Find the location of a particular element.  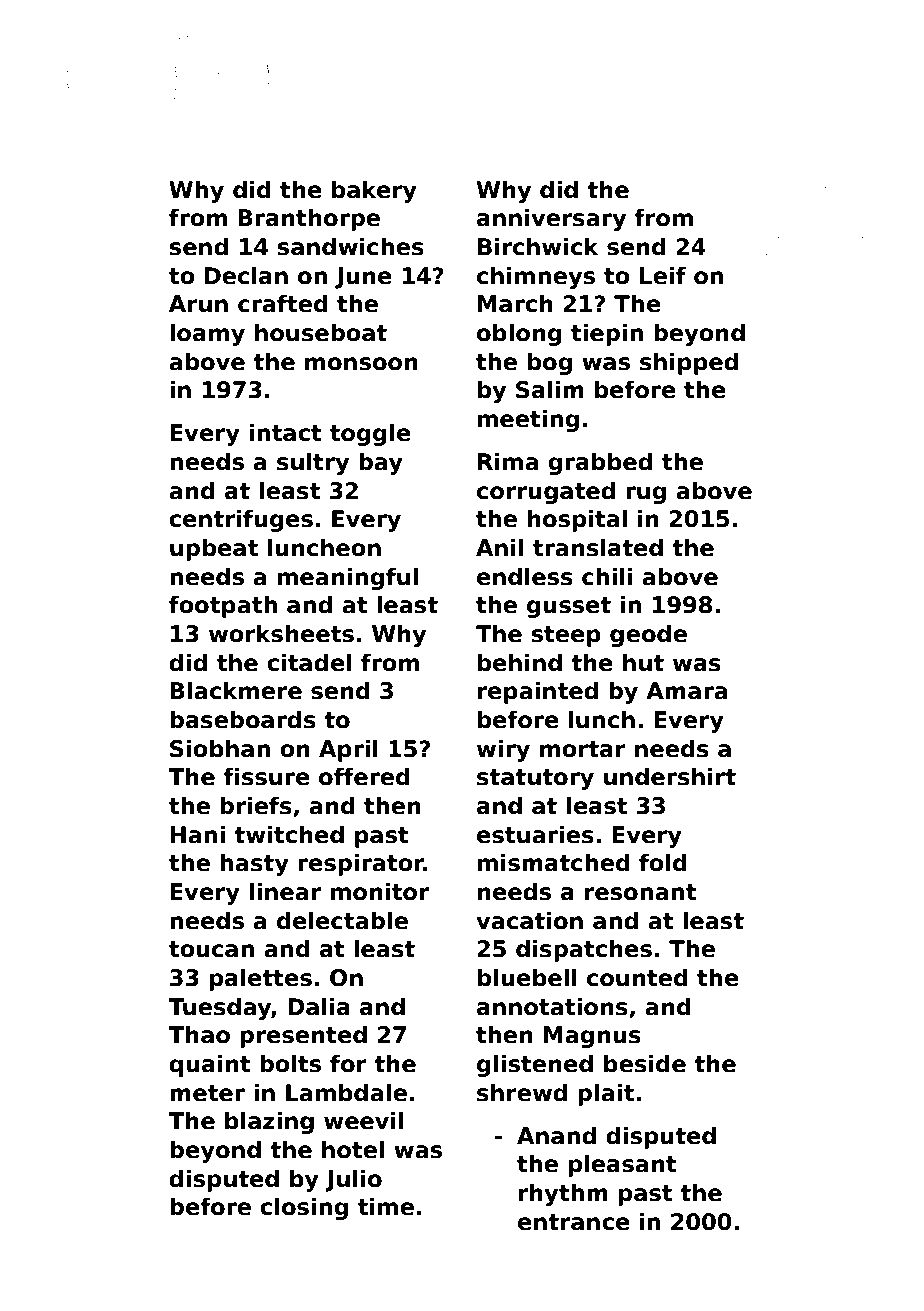

Declan is located at coordinates (246, 275).
